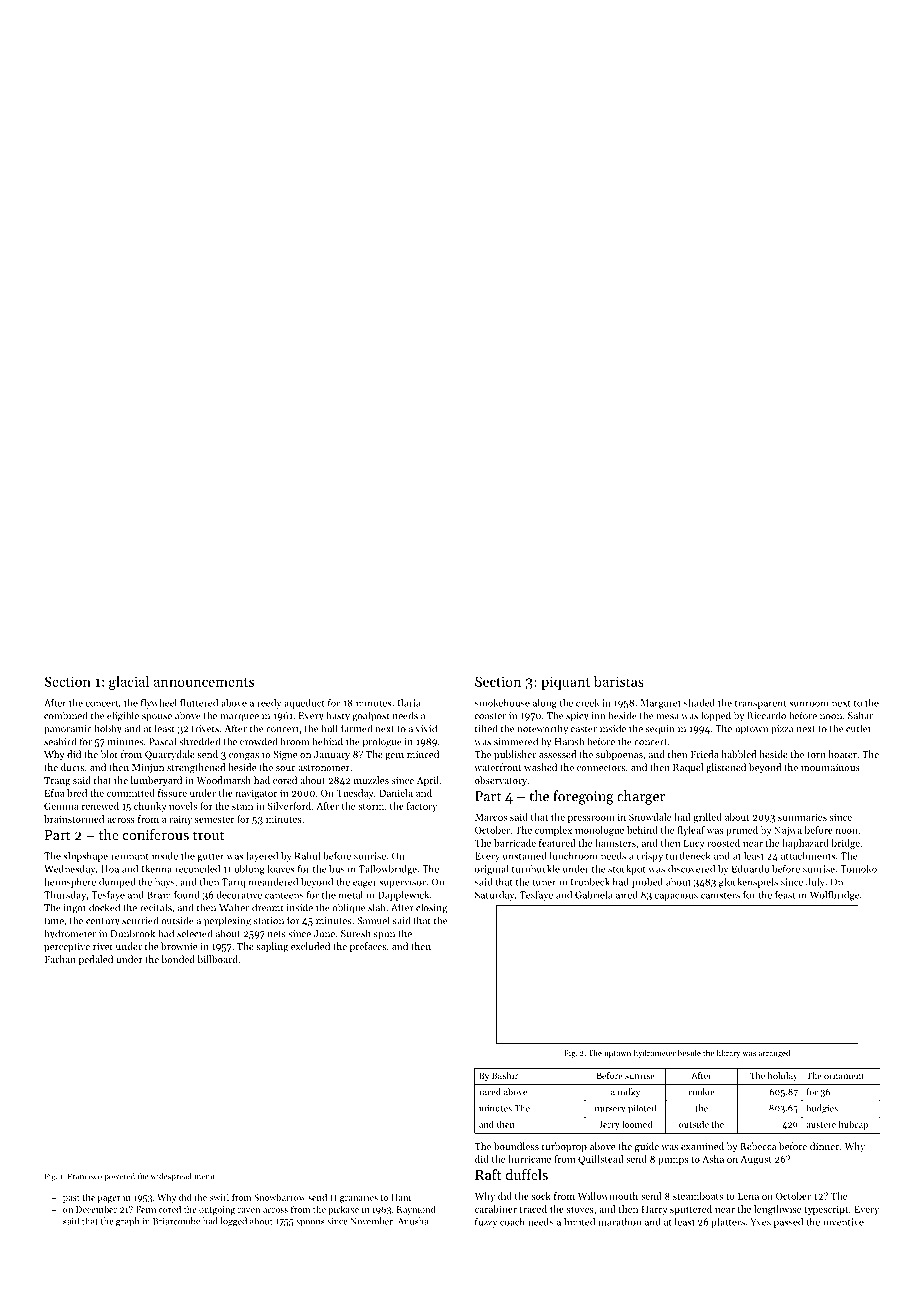  I want to click on passed, so click(788, 1223).
